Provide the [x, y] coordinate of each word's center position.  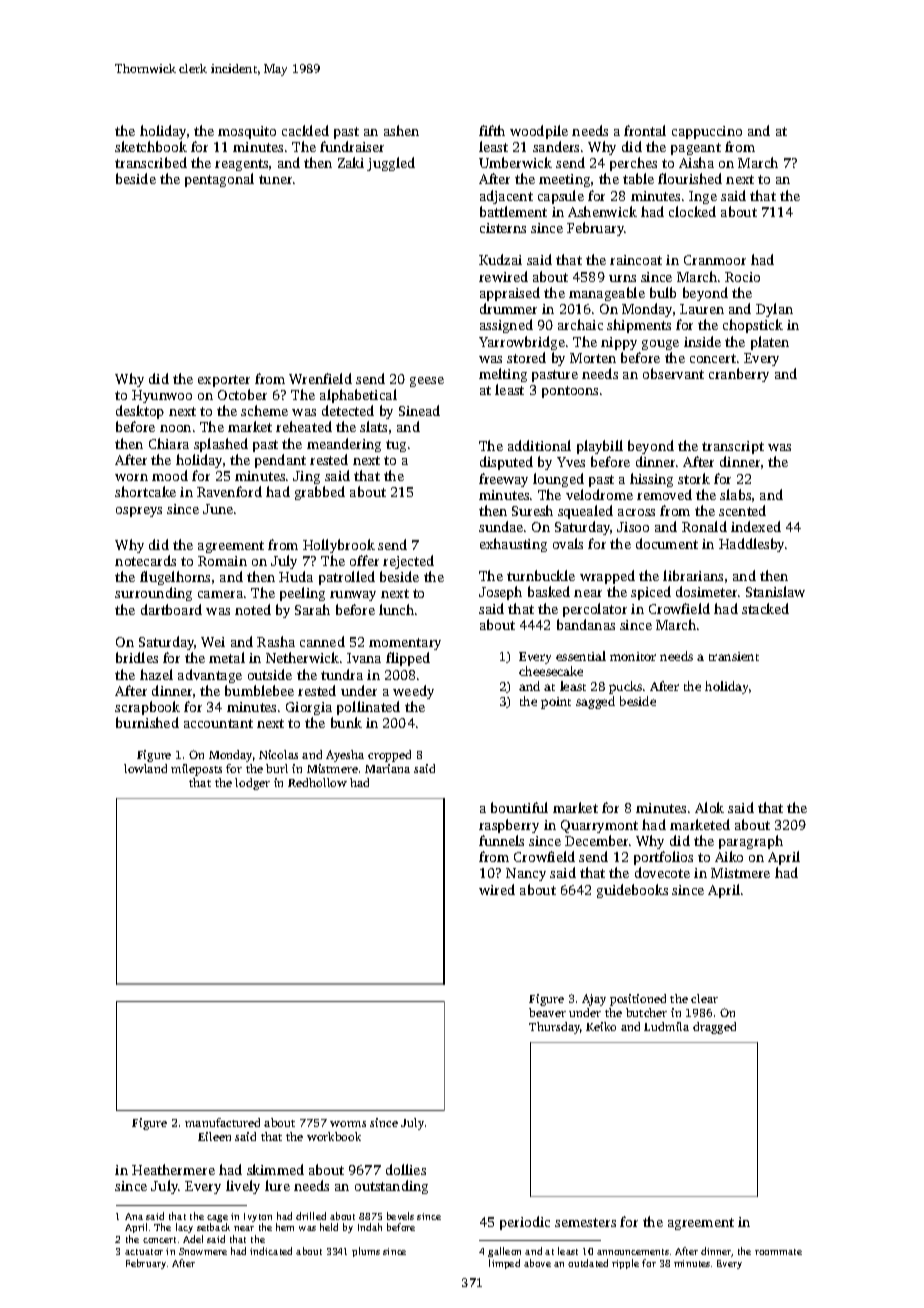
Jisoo [633, 527]
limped [504, 1264]
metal [227, 657]
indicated [271, 1251]
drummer [508, 308]
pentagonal [219, 180]
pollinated [368, 708]
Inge [703, 197]
